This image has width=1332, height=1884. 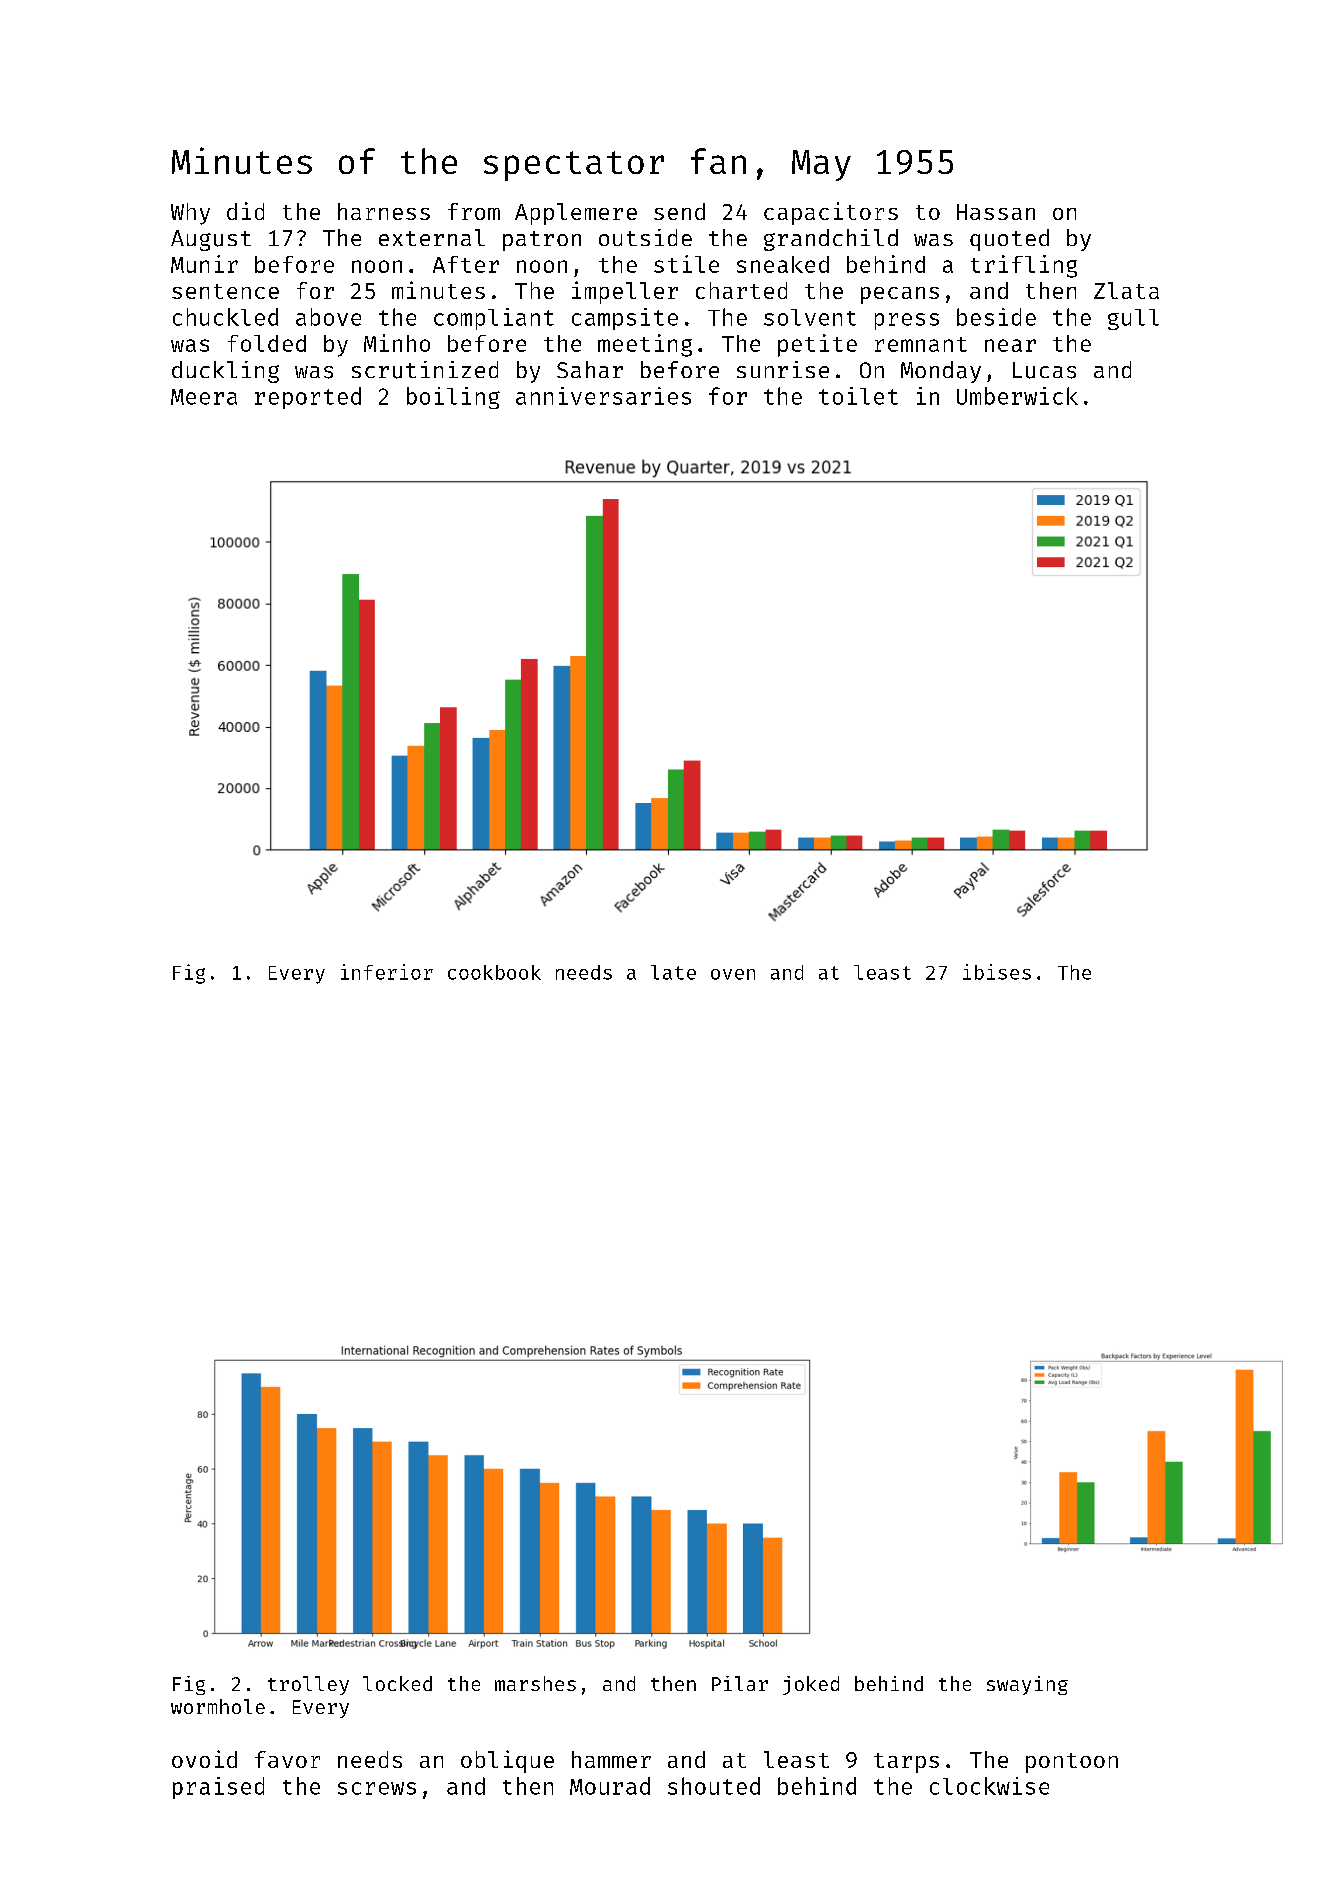 I want to click on joked, so click(x=811, y=1685).
